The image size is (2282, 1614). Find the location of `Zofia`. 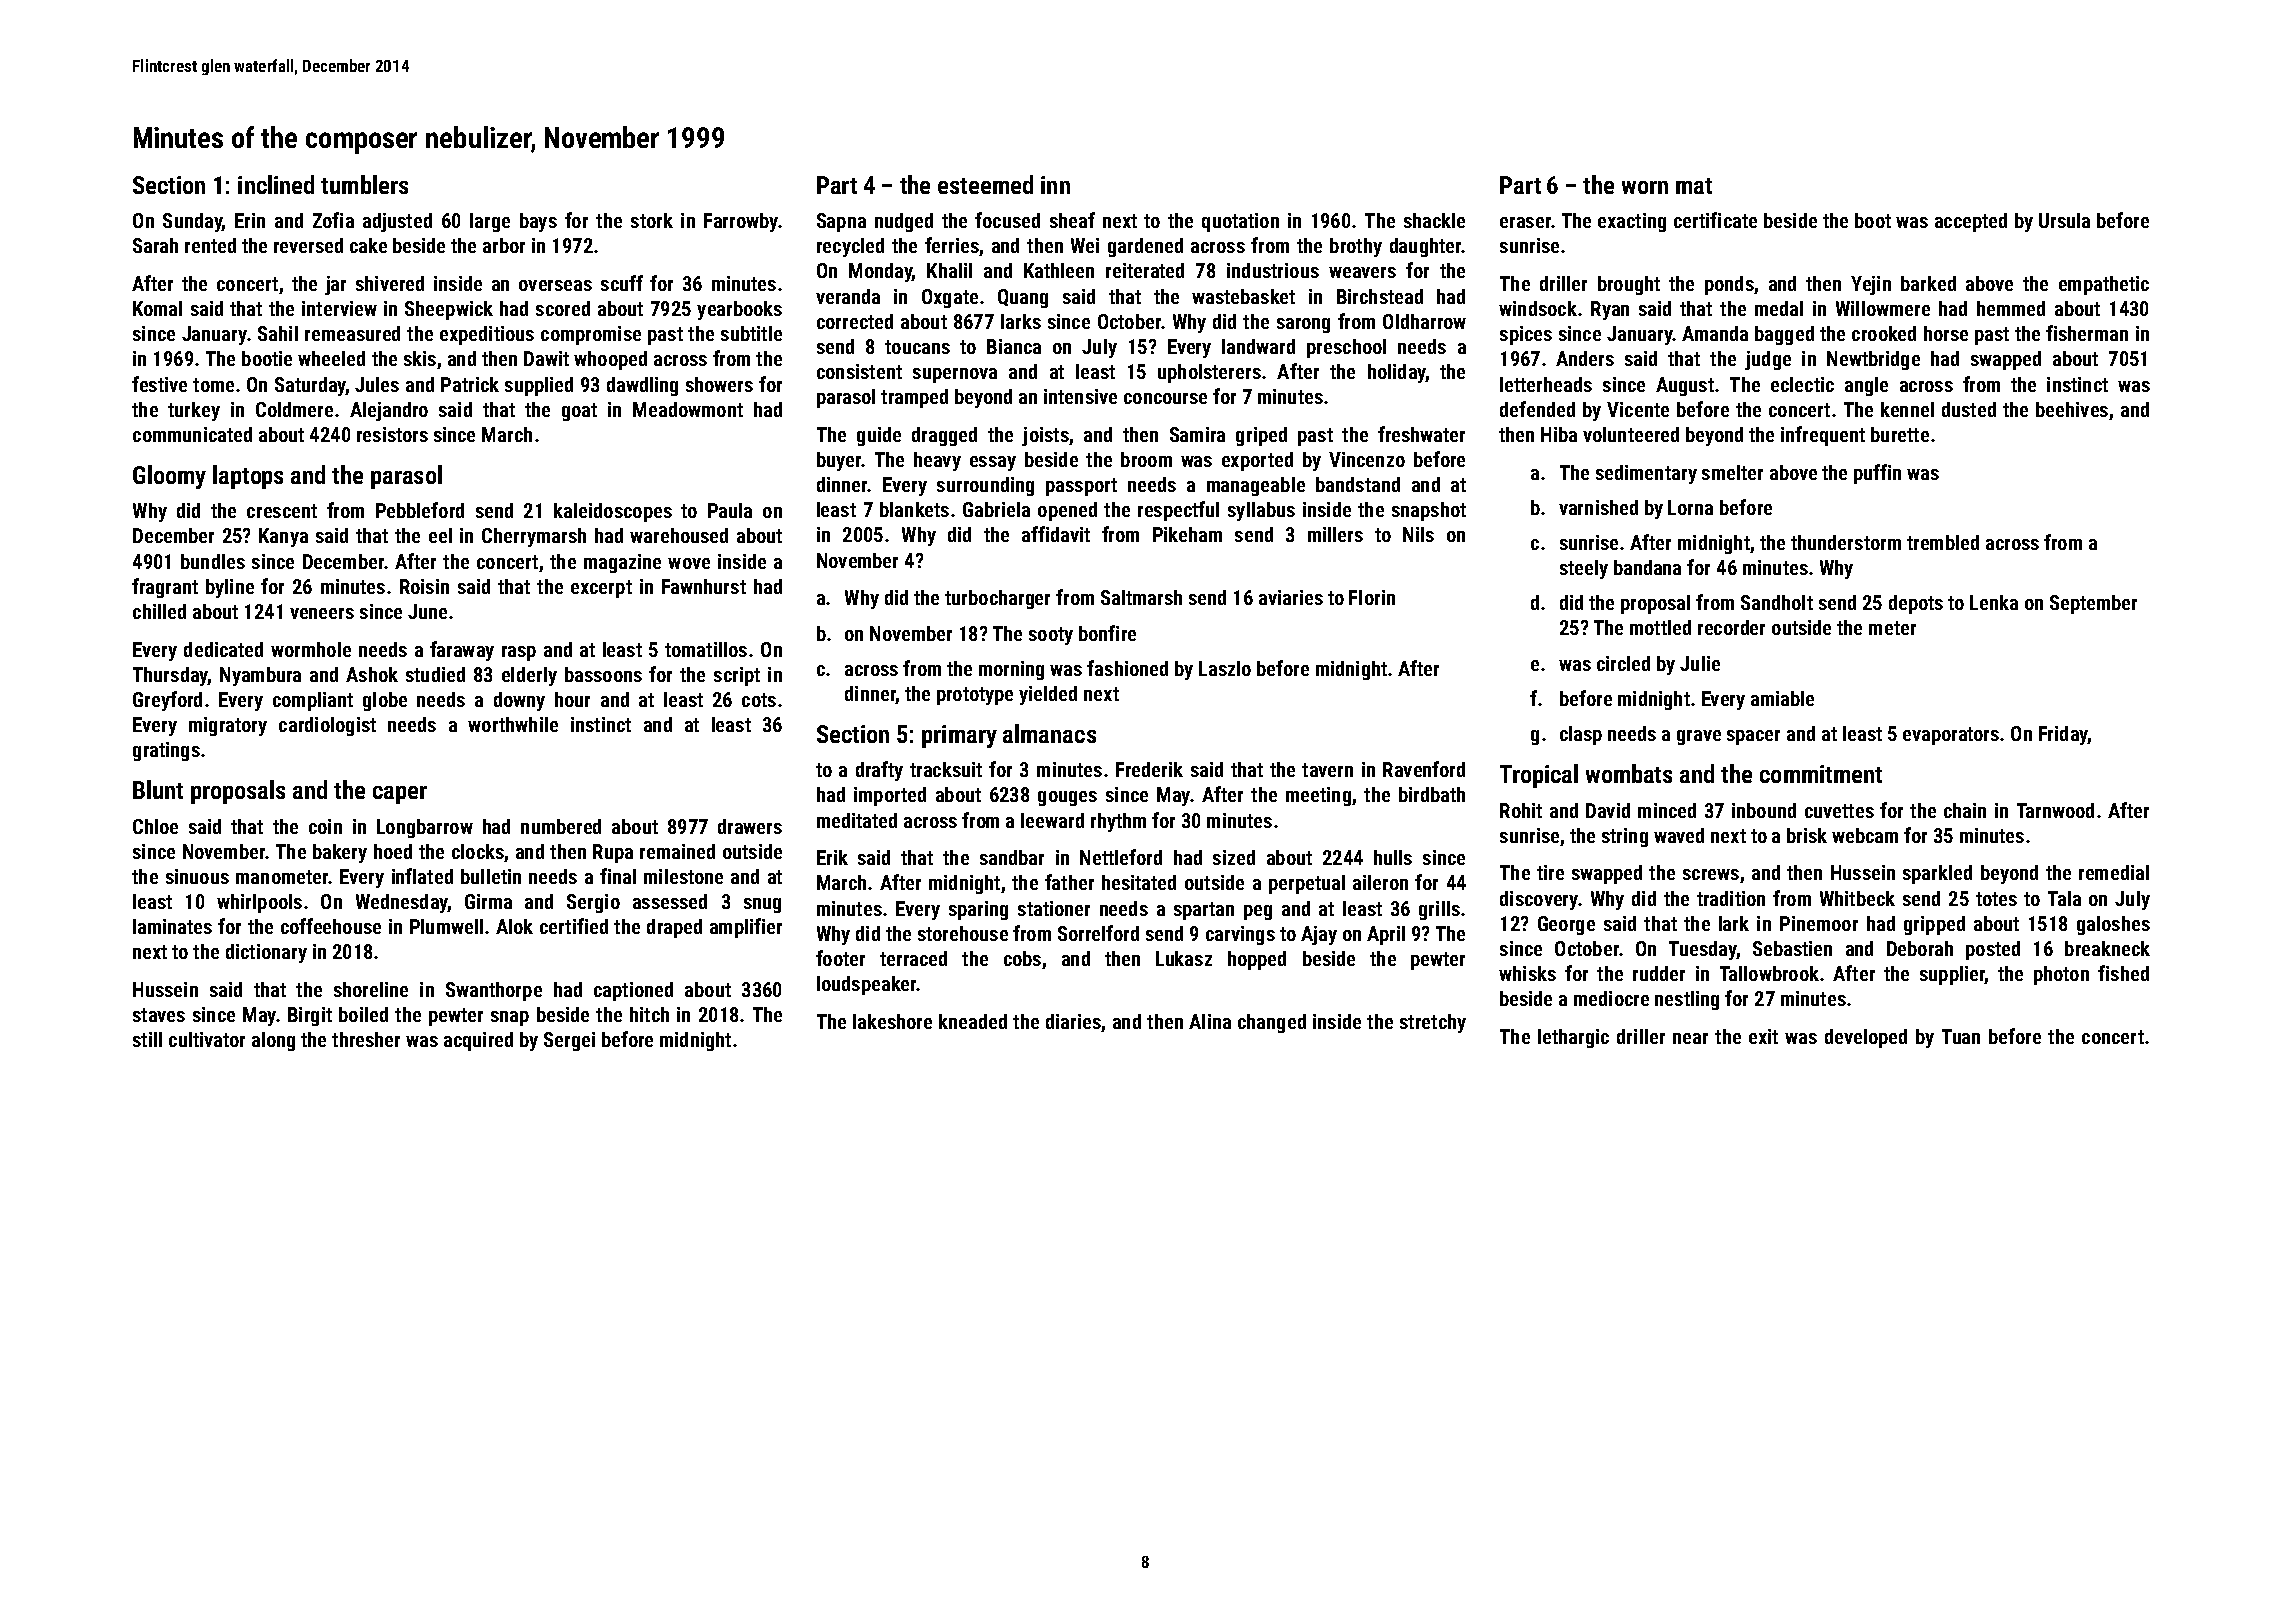

Zofia is located at coordinates (333, 220).
